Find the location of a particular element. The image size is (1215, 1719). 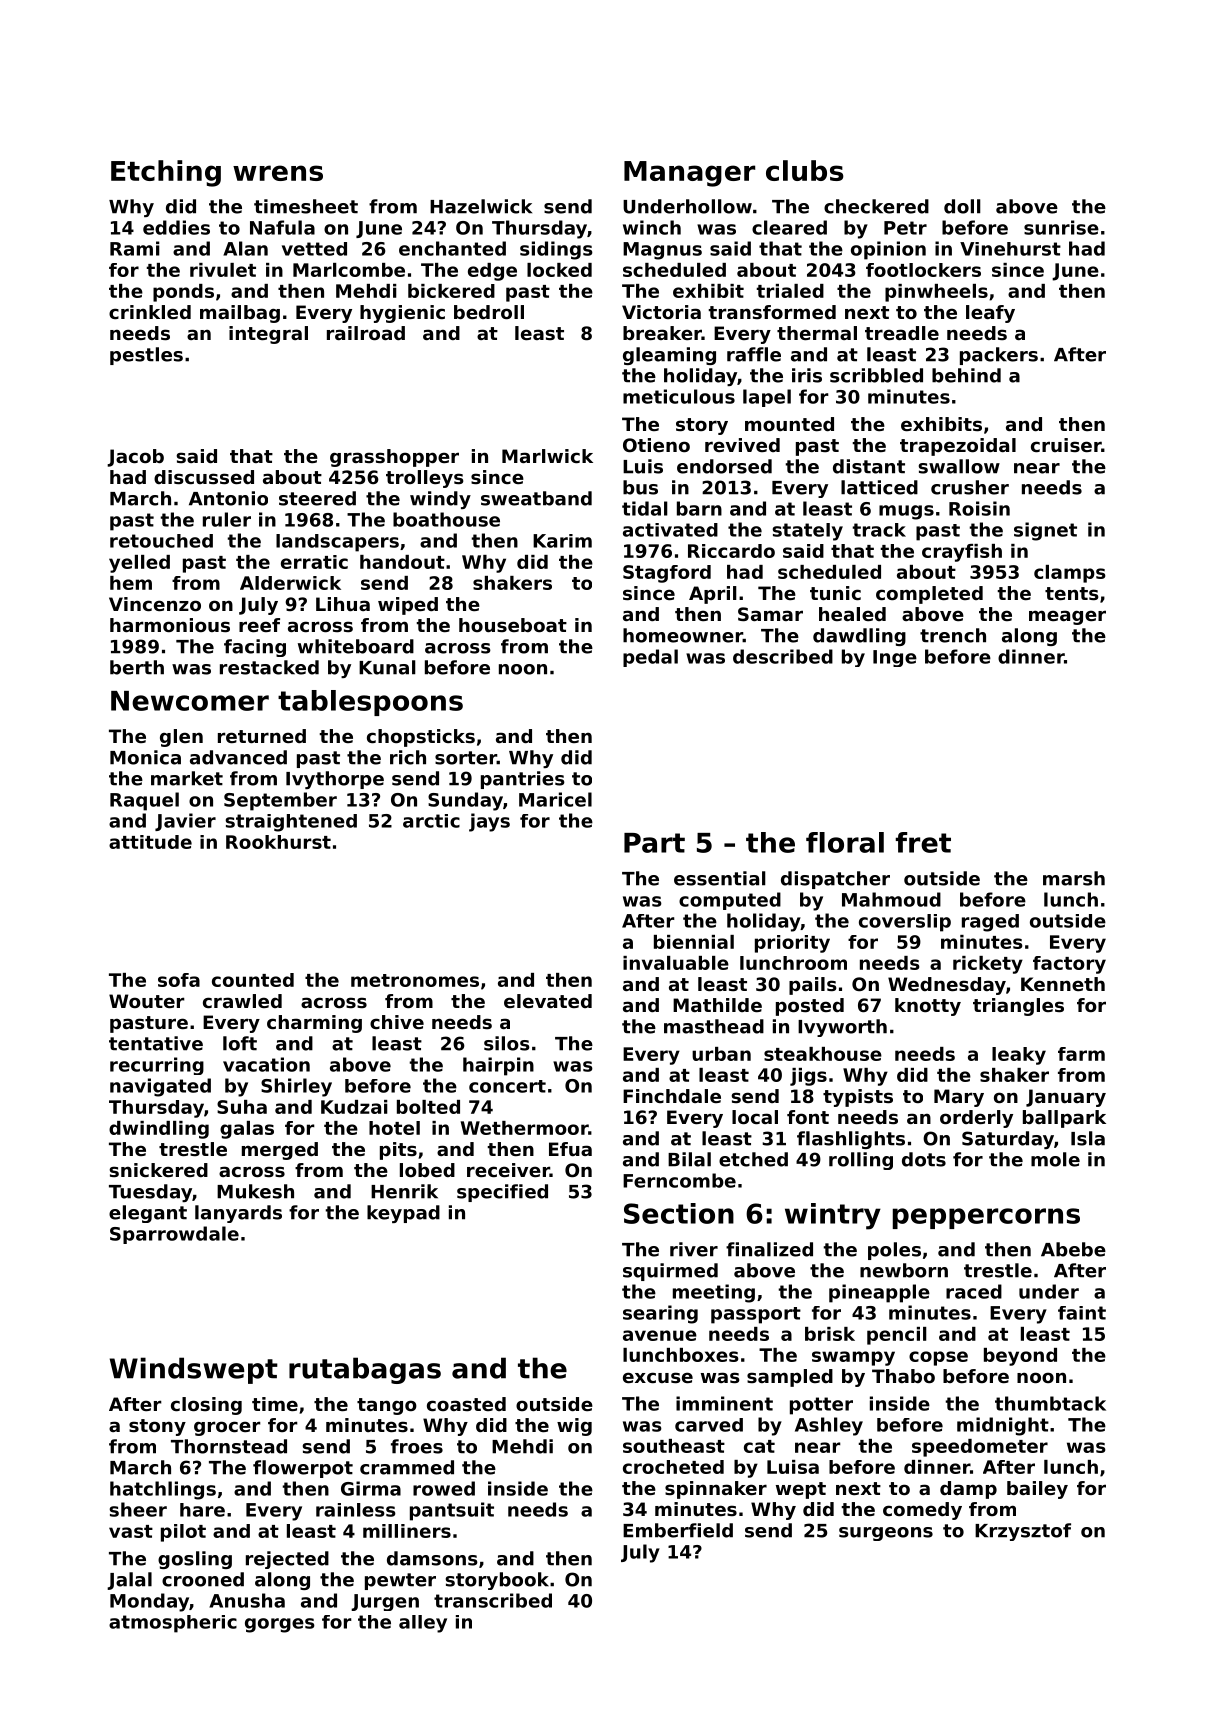

faint is located at coordinates (1082, 1313).
